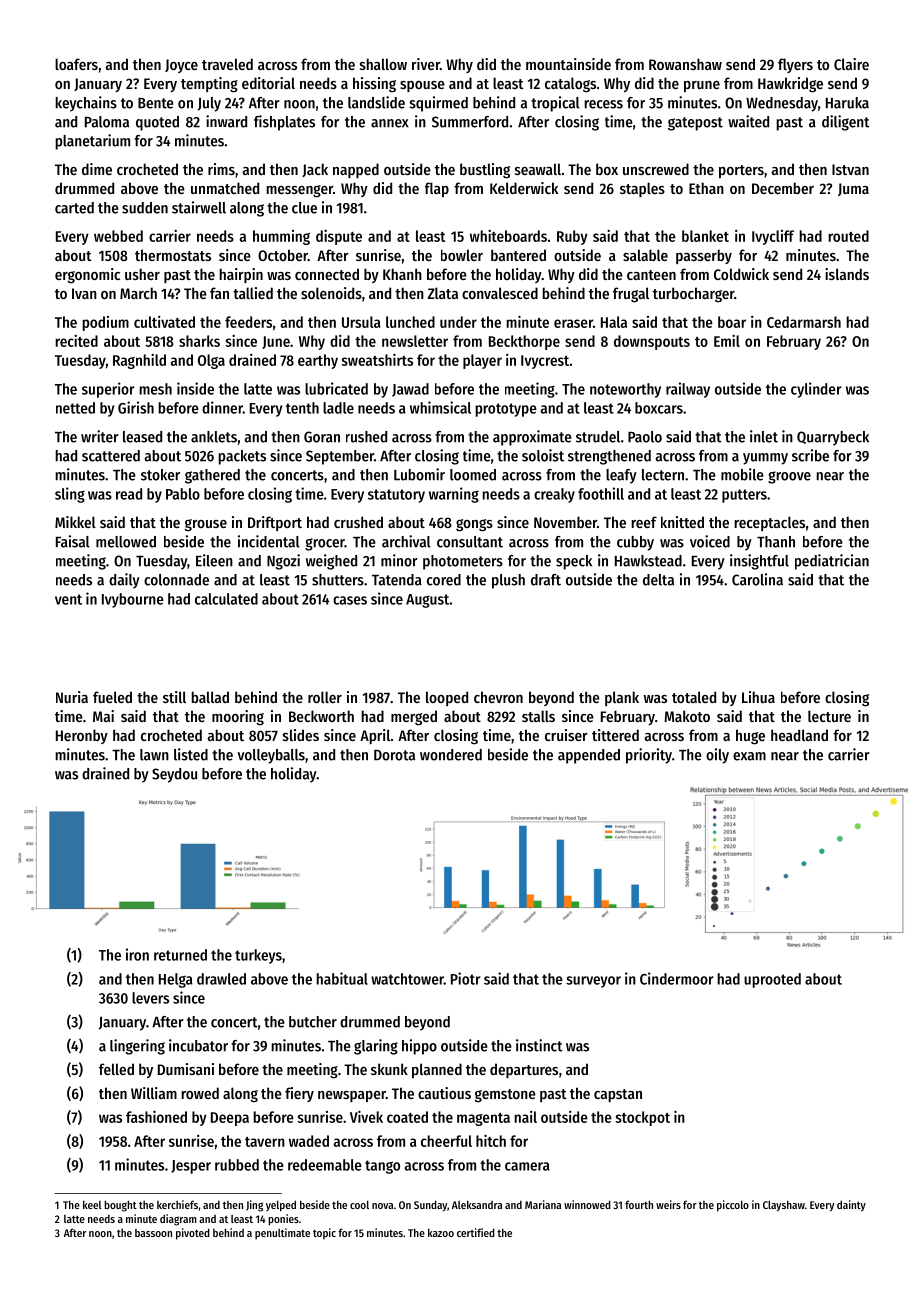  Describe the element at coordinates (222, 407) in the image. I see `dinner` at that location.
